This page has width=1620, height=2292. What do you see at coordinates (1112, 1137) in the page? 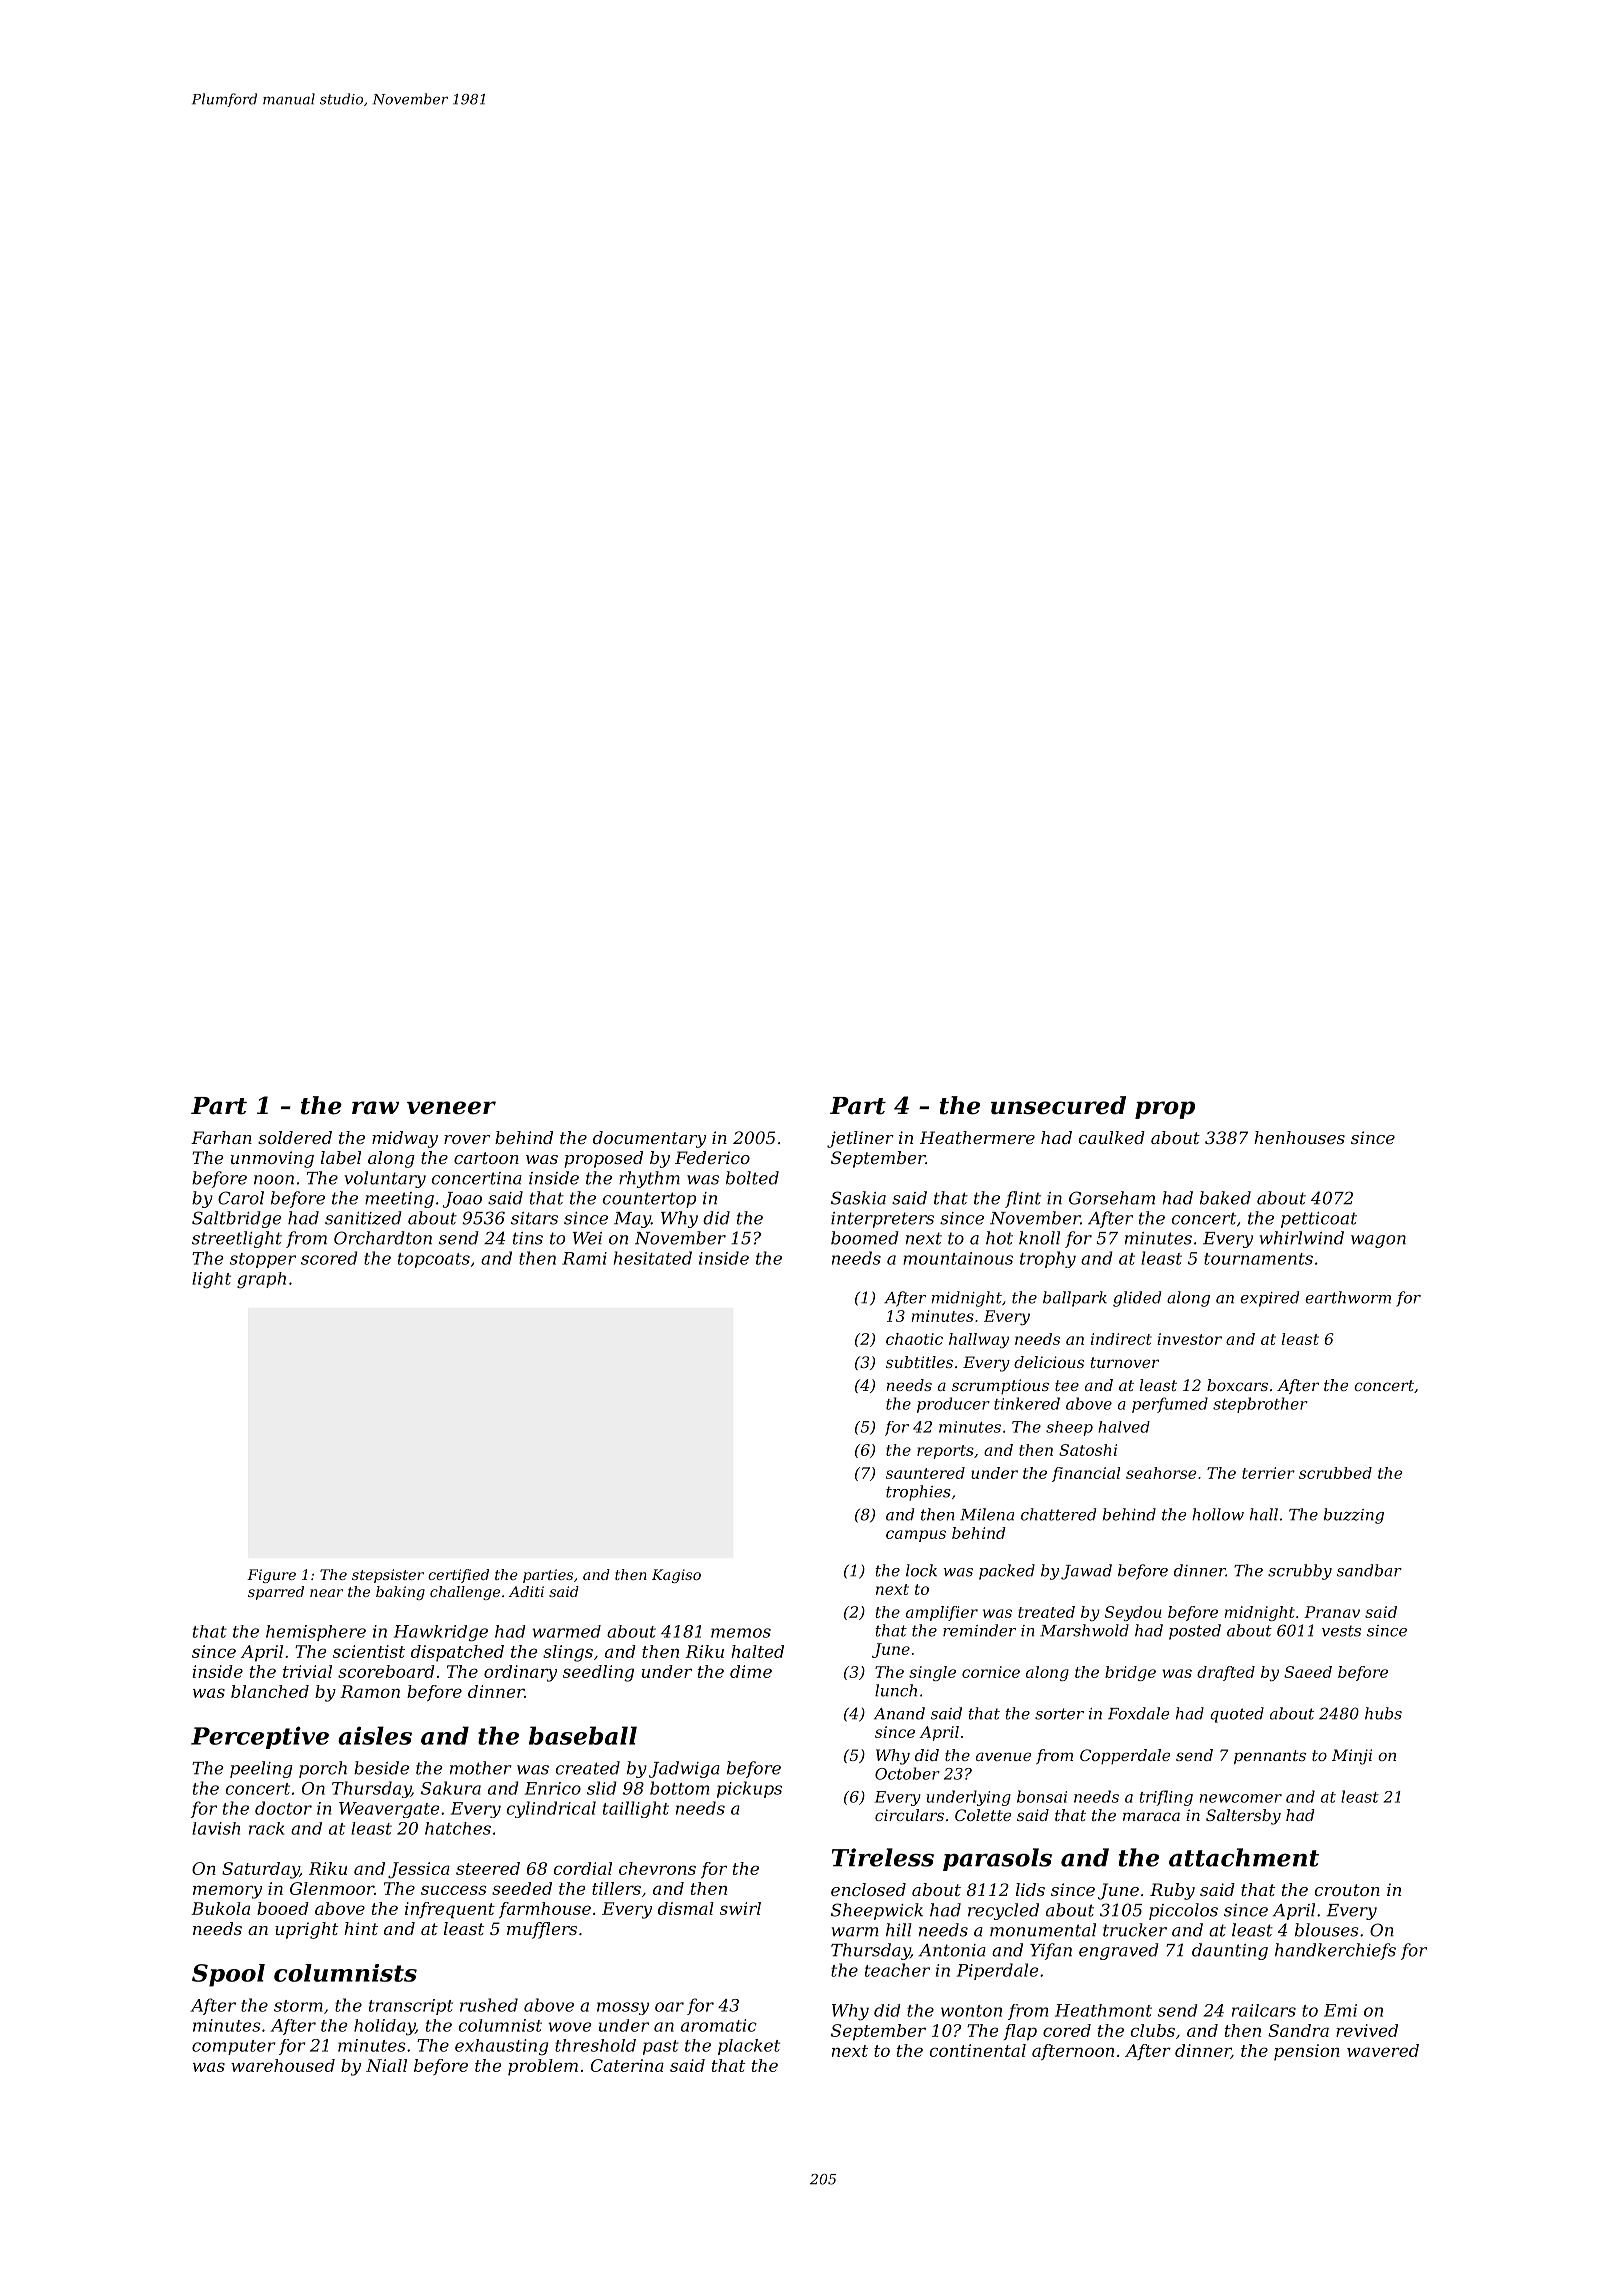
I see `caulked` at bounding box center [1112, 1137].
